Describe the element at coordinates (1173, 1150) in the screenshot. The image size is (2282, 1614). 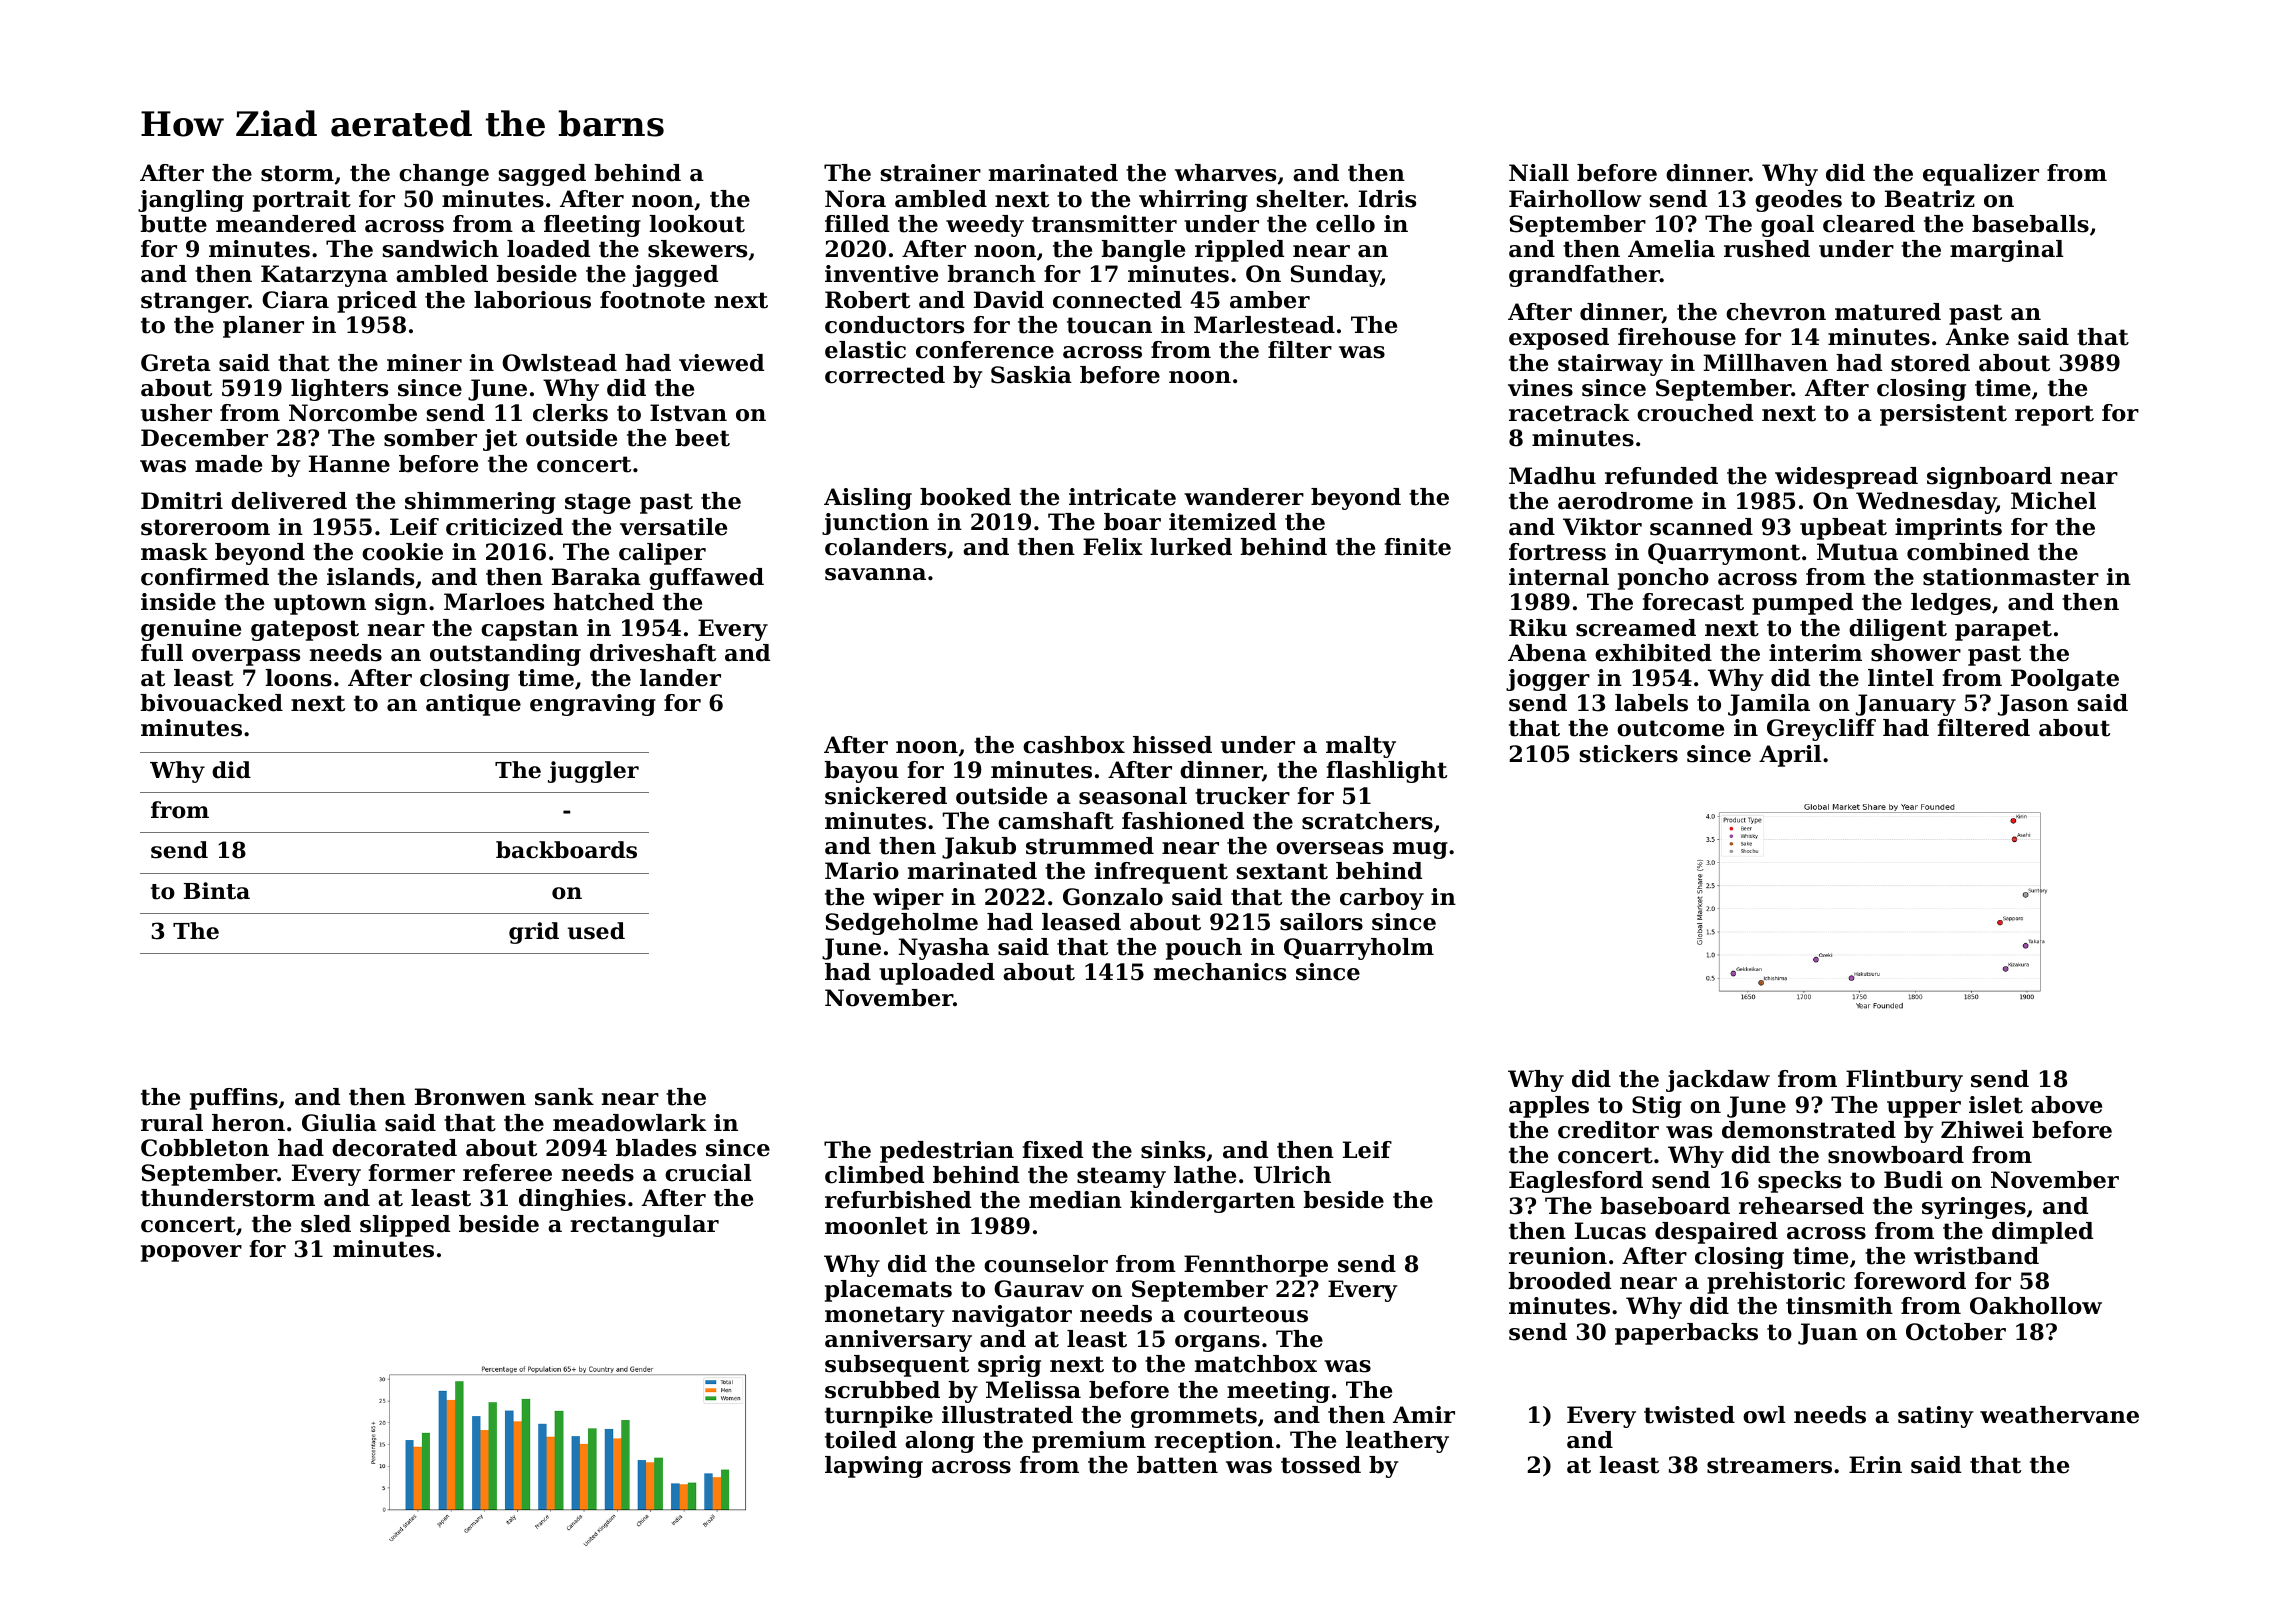
I see `sinks` at that location.
